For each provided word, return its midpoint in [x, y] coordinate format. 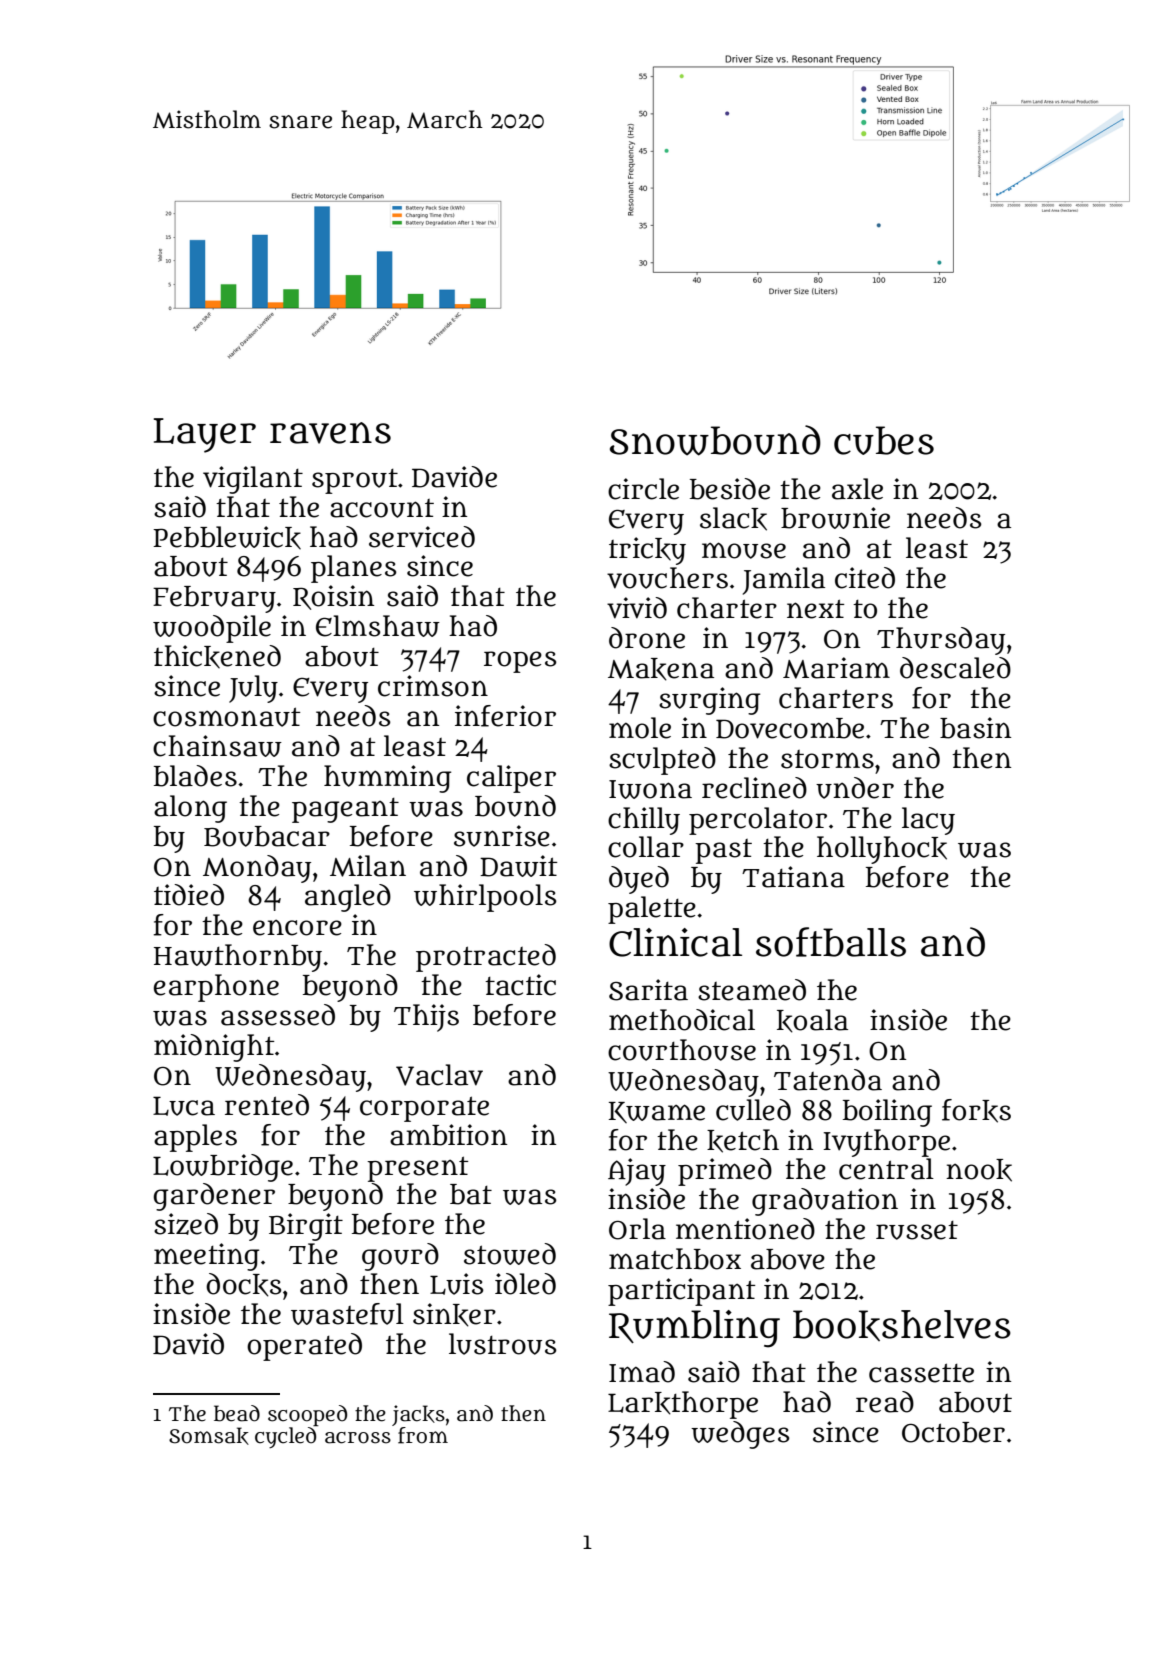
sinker [454, 1315]
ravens [330, 433]
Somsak [209, 1436]
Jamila [784, 581]
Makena [661, 669]
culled [753, 1110]
